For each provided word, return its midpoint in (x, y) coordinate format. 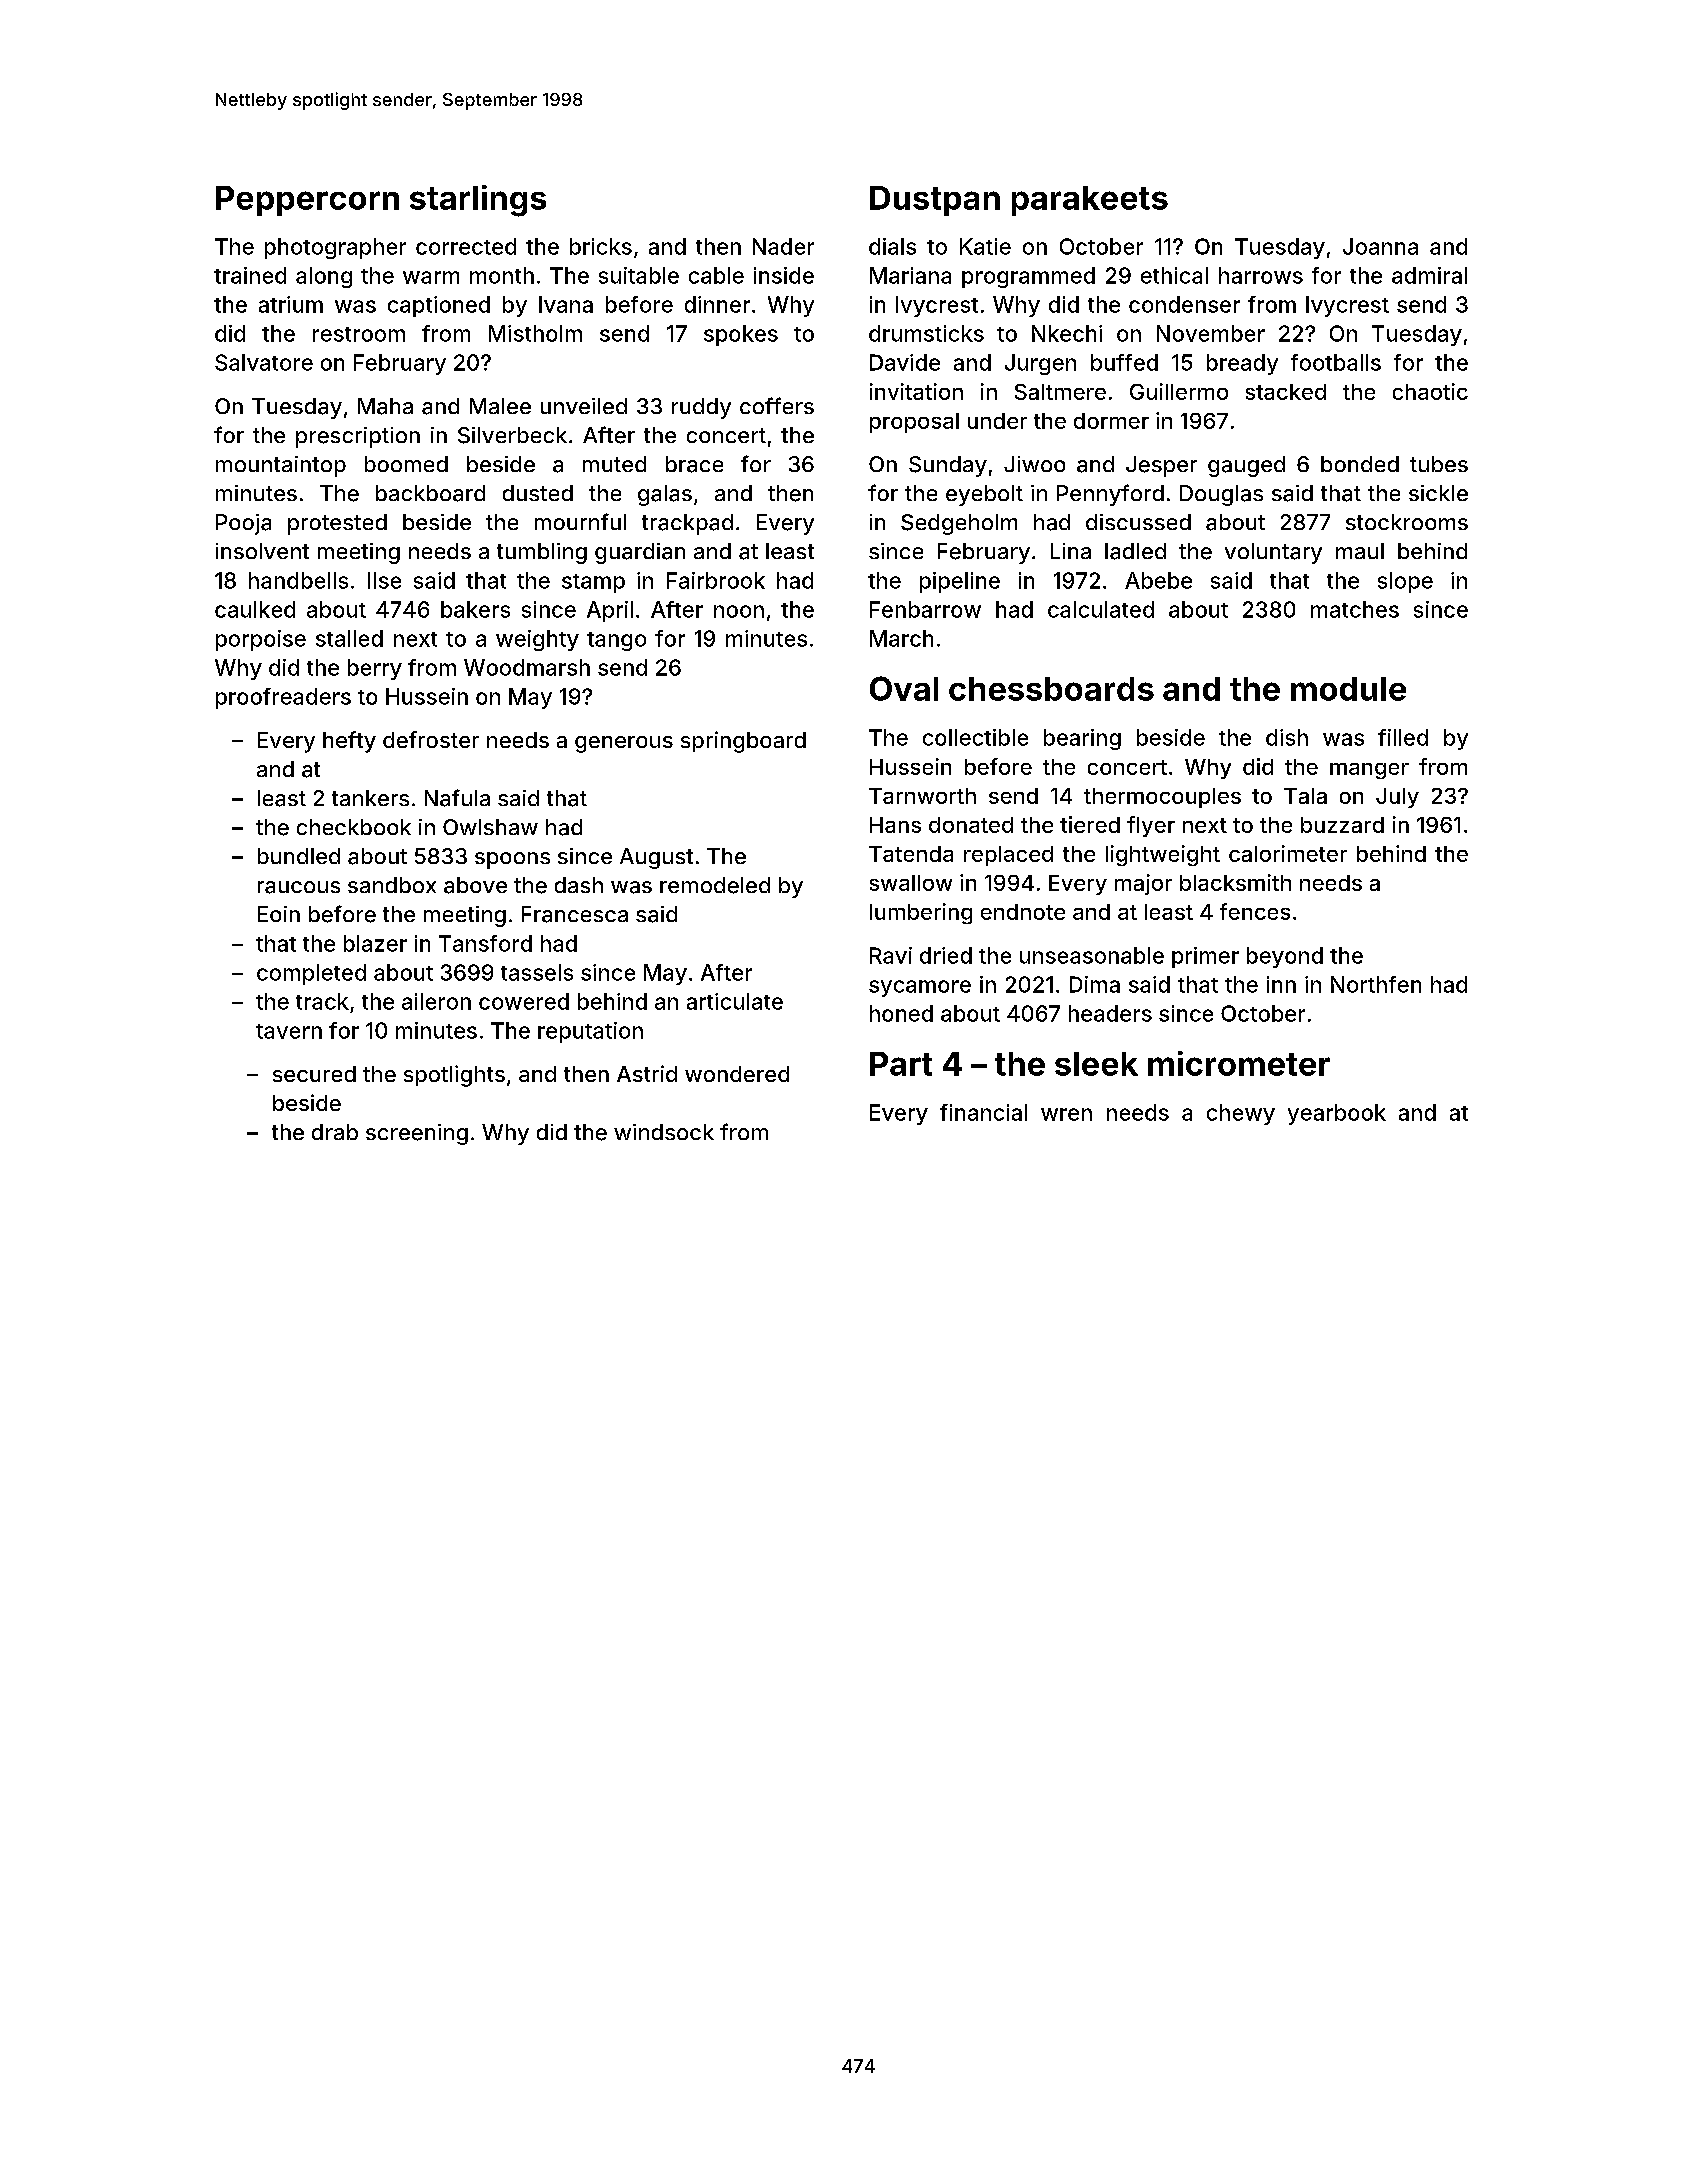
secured (314, 1074)
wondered (737, 1074)
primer (1205, 957)
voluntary (1273, 553)
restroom (359, 334)
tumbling (542, 553)
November (1211, 333)
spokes (741, 335)
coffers (777, 405)
